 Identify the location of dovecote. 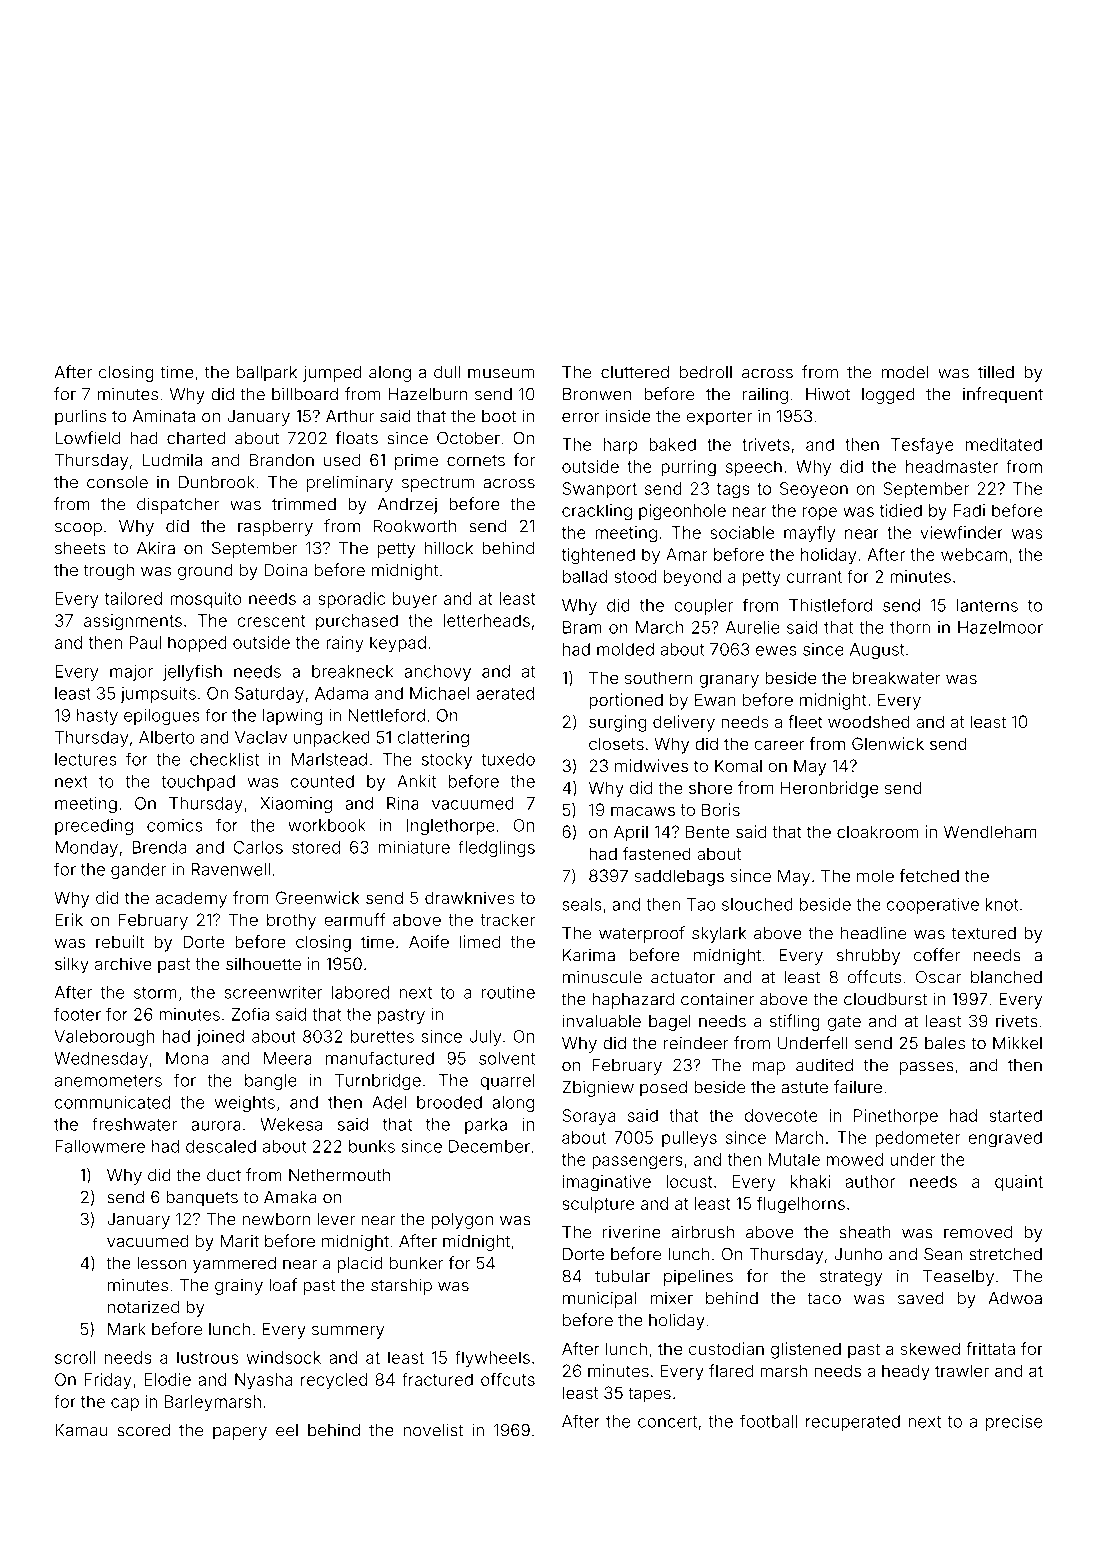
(781, 1115).
